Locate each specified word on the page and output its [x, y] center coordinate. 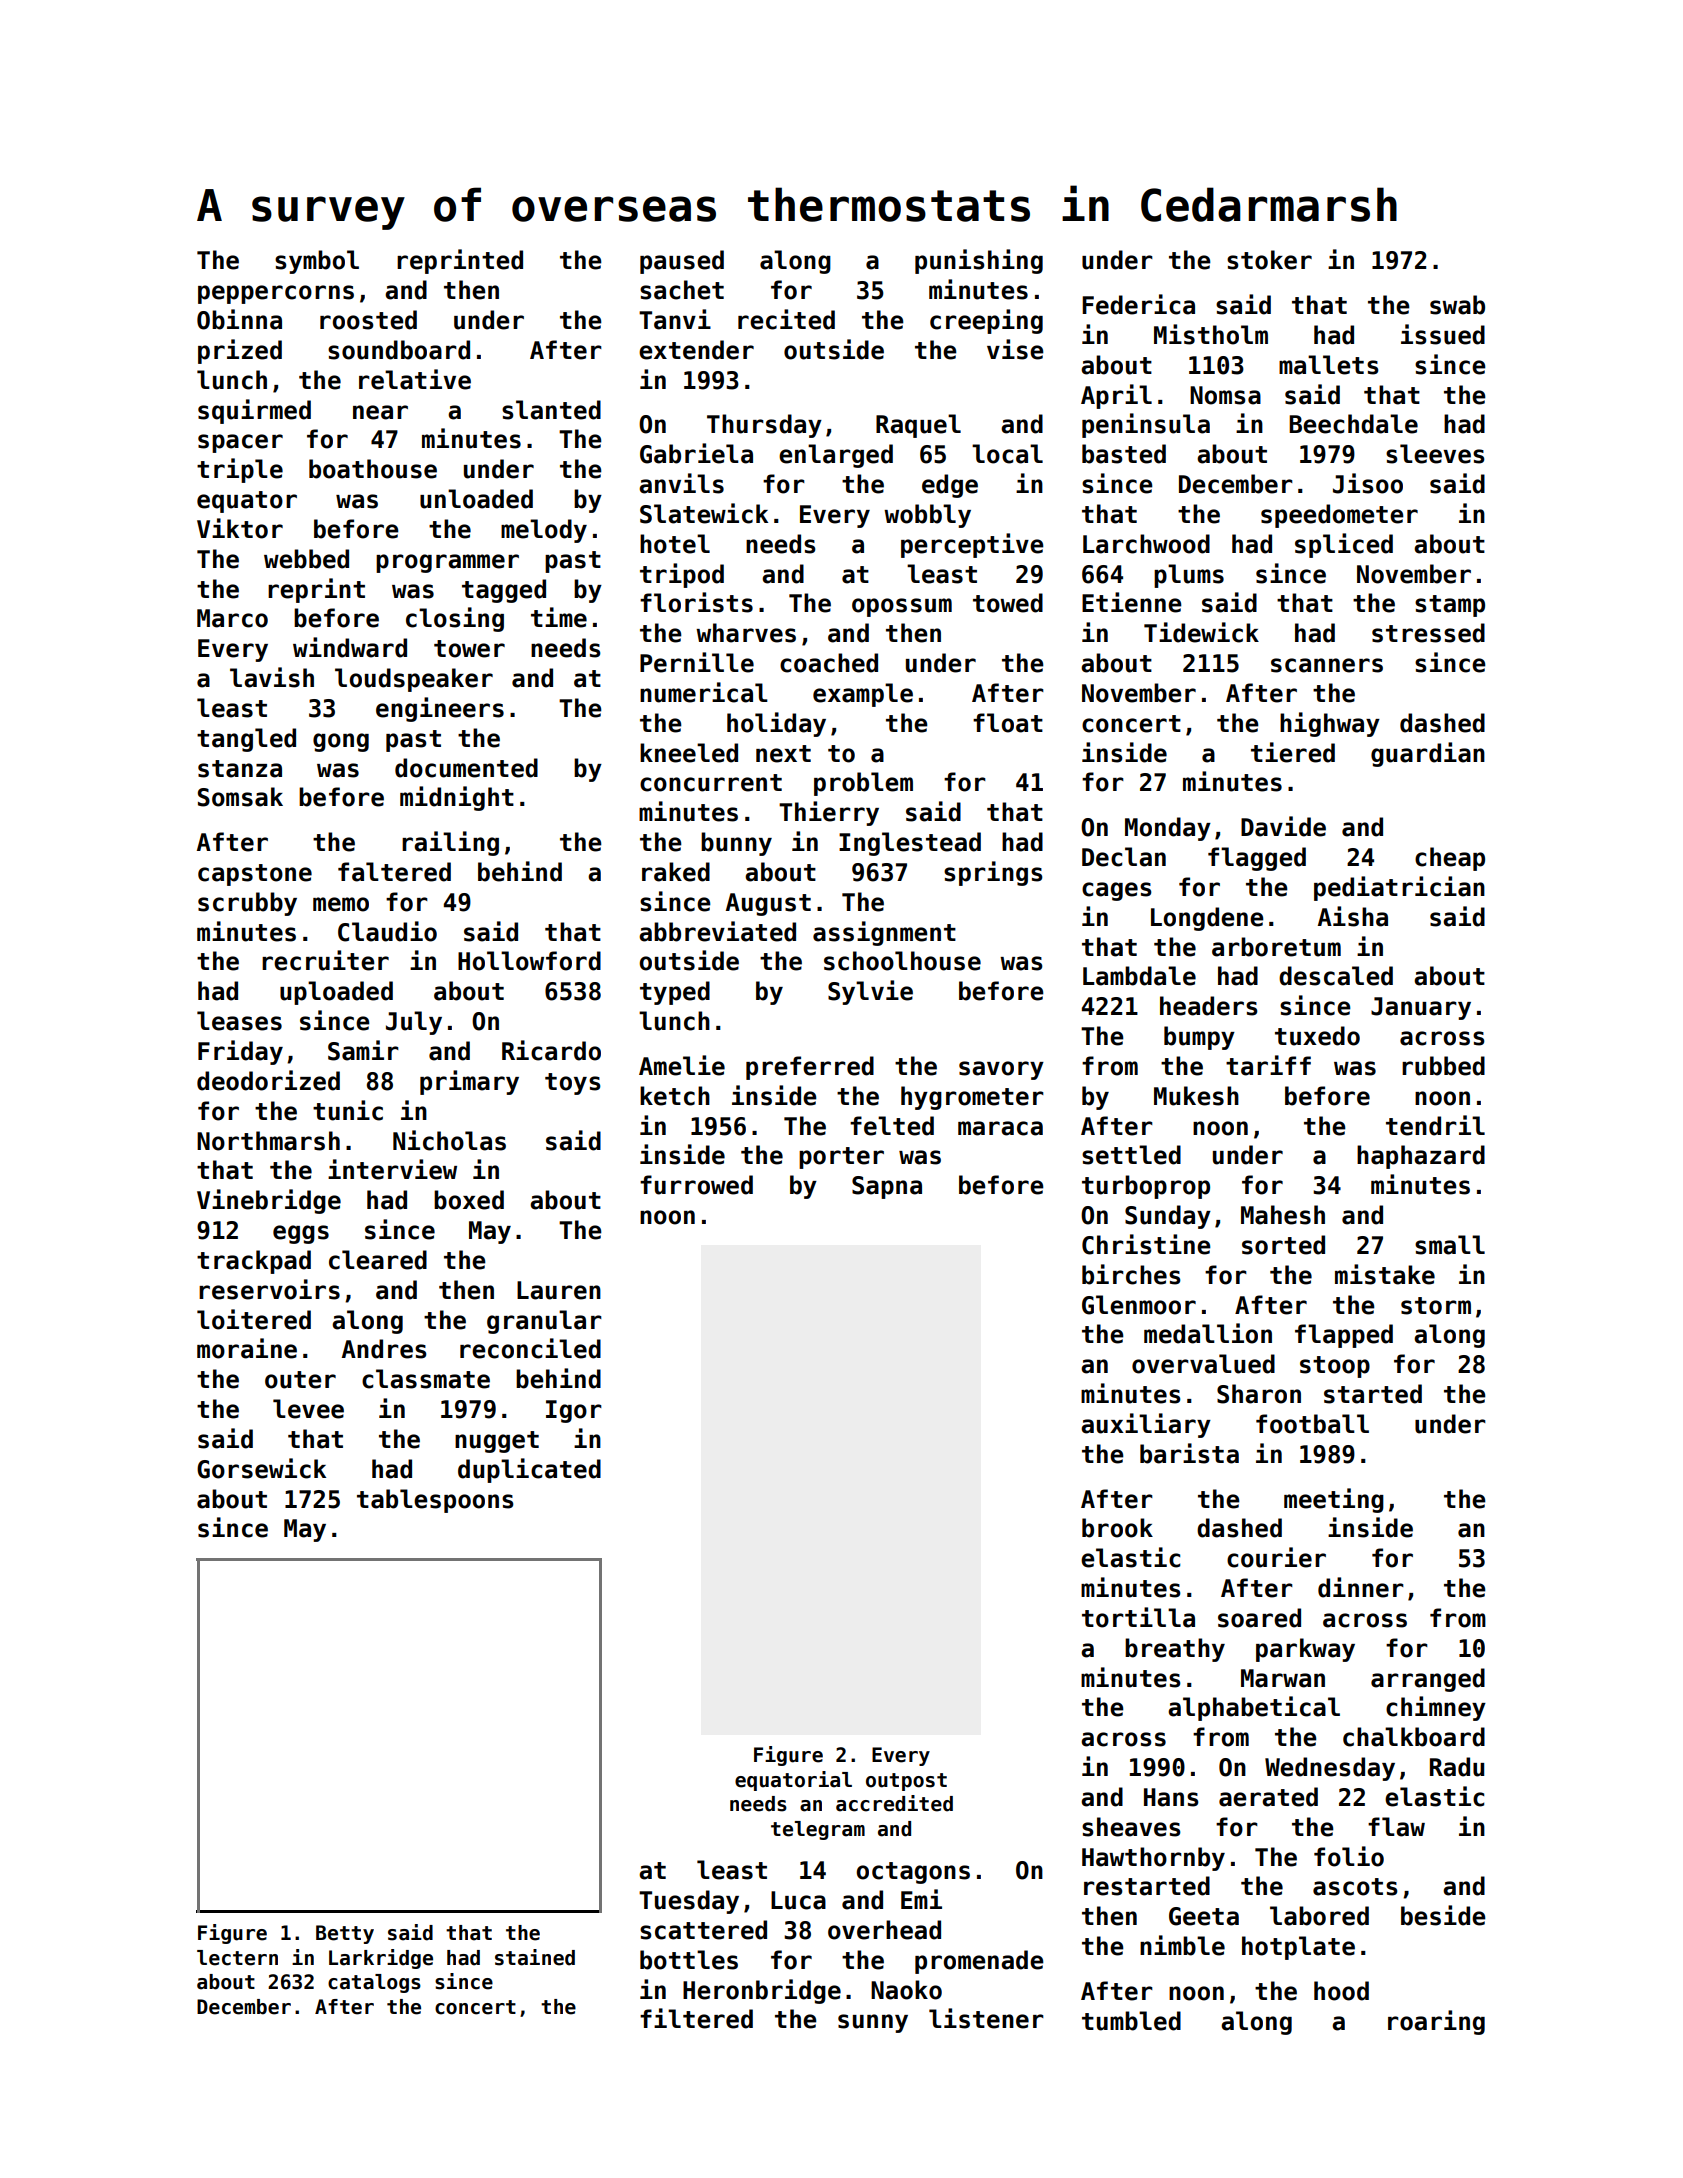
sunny [873, 2023]
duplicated [529, 1470]
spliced [1344, 545]
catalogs [374, 1983]
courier [1276, 1557]
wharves [746, 633]
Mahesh [1283, 1215]
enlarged [836, 456]
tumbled [1131, 2021]
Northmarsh [268, 1141]
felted [892, 1126]
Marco [232, 618]
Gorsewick [261, 1468]
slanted [551, 410]
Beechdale [1353, 424]
